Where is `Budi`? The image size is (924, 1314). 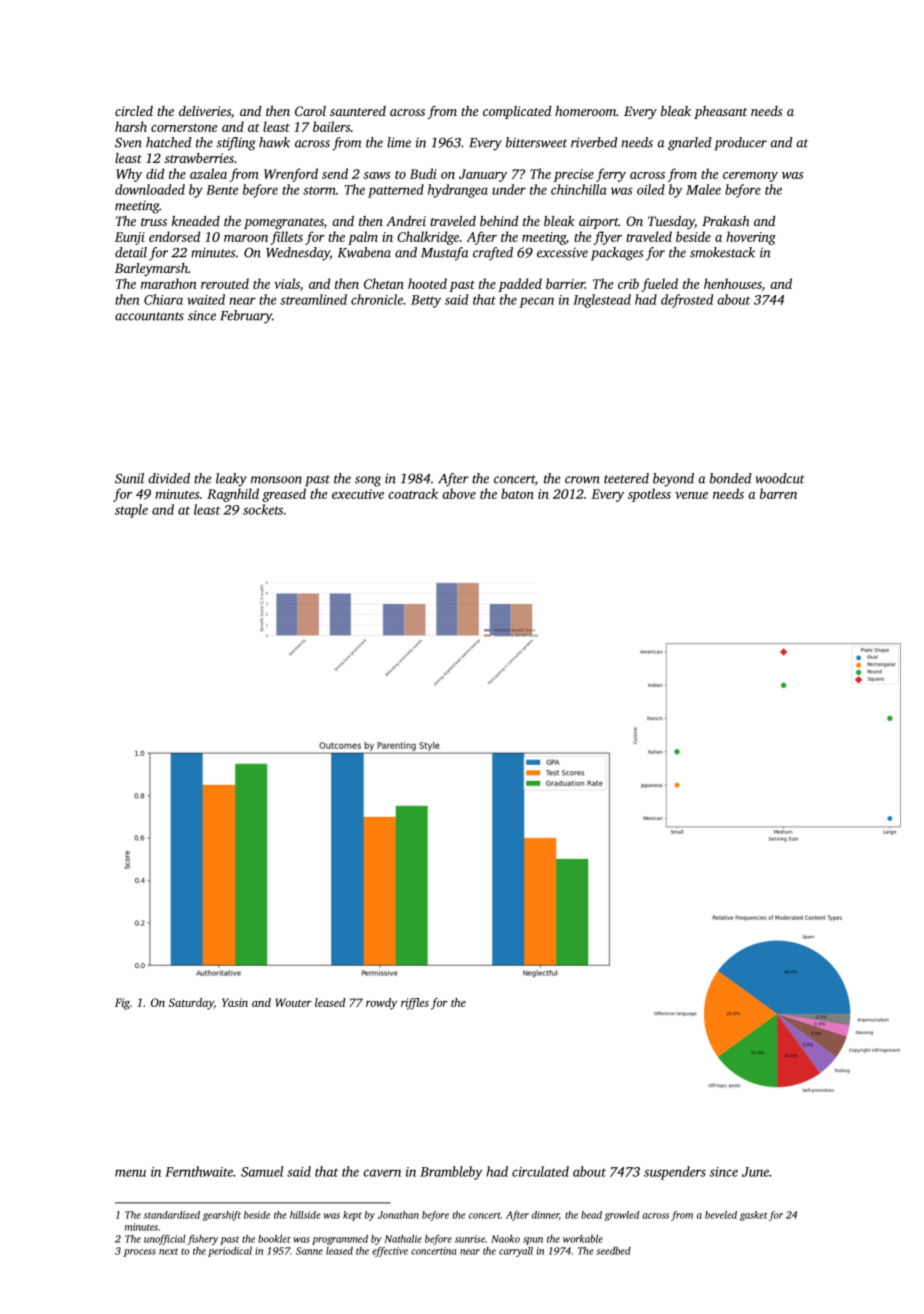 Budi is located at coordinates (423, 173).
